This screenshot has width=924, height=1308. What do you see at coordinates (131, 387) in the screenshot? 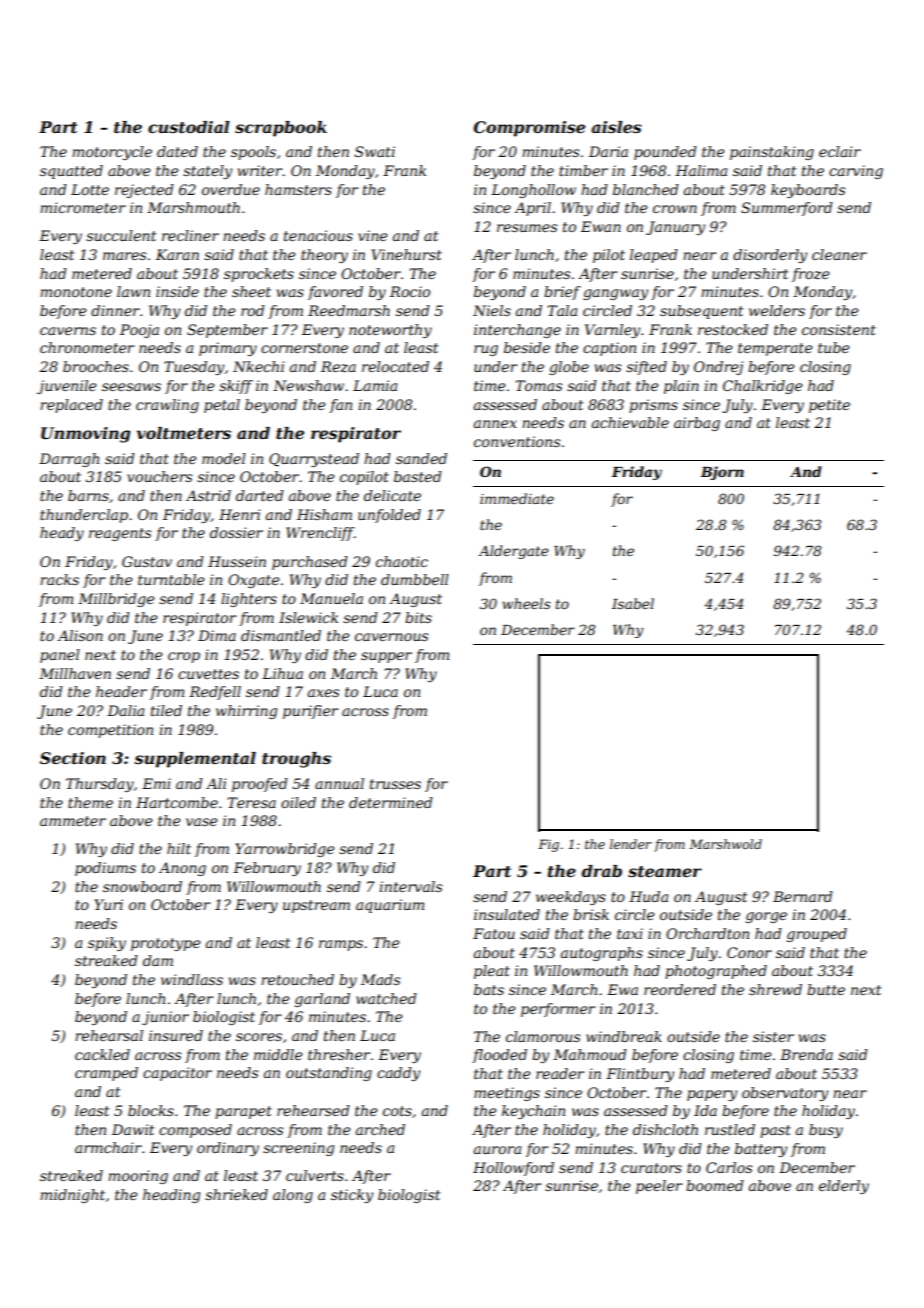
I see `seesaws` at bounding box center [131, 387].
